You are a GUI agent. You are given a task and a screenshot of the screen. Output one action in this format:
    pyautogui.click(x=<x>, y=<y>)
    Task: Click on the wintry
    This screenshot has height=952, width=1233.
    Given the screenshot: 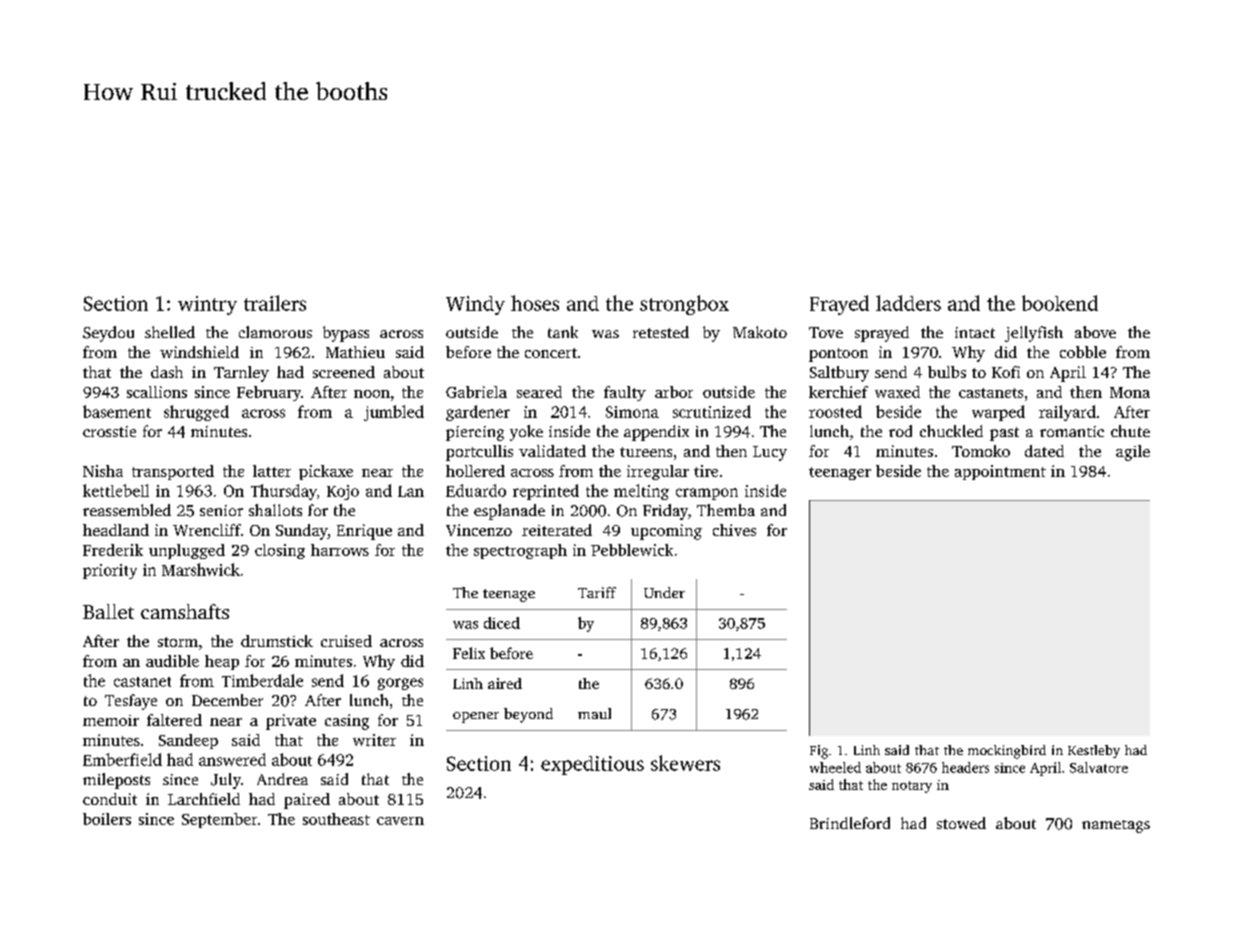 What is the action you would take?
    pyautogui.click(x=207, y=305)
